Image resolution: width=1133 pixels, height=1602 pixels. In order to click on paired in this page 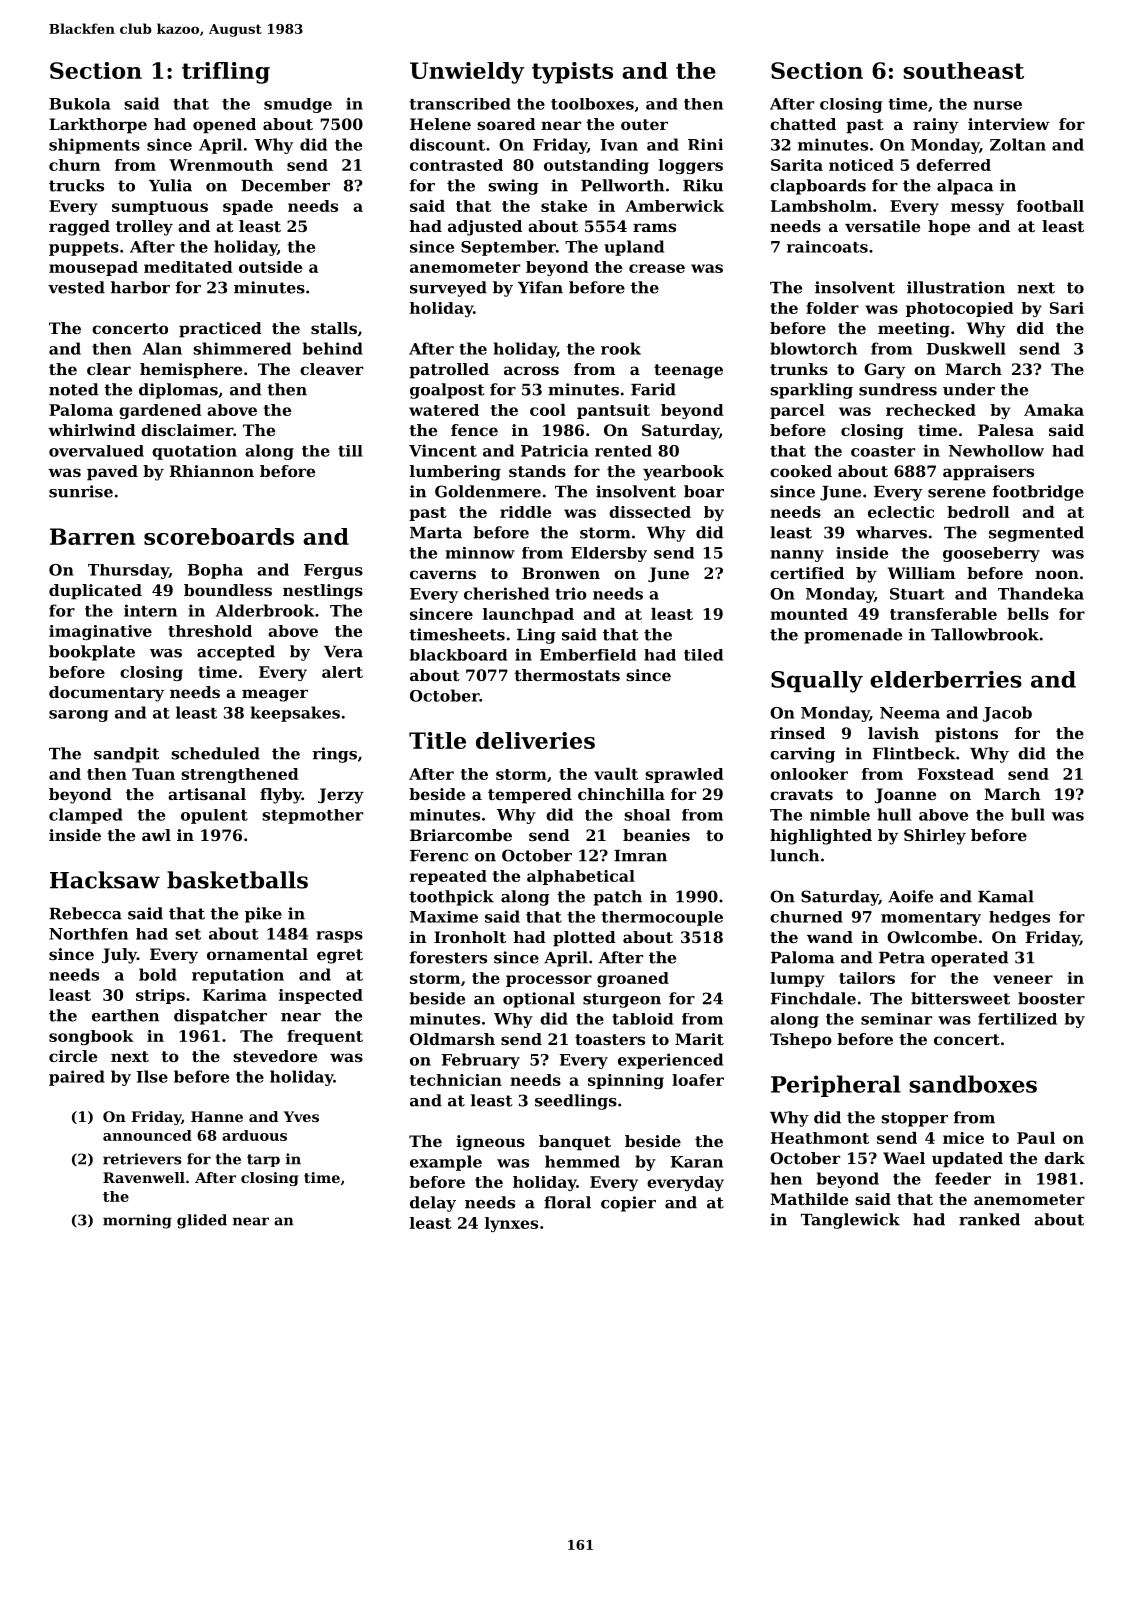, I will do `click(77, 1078)`.
